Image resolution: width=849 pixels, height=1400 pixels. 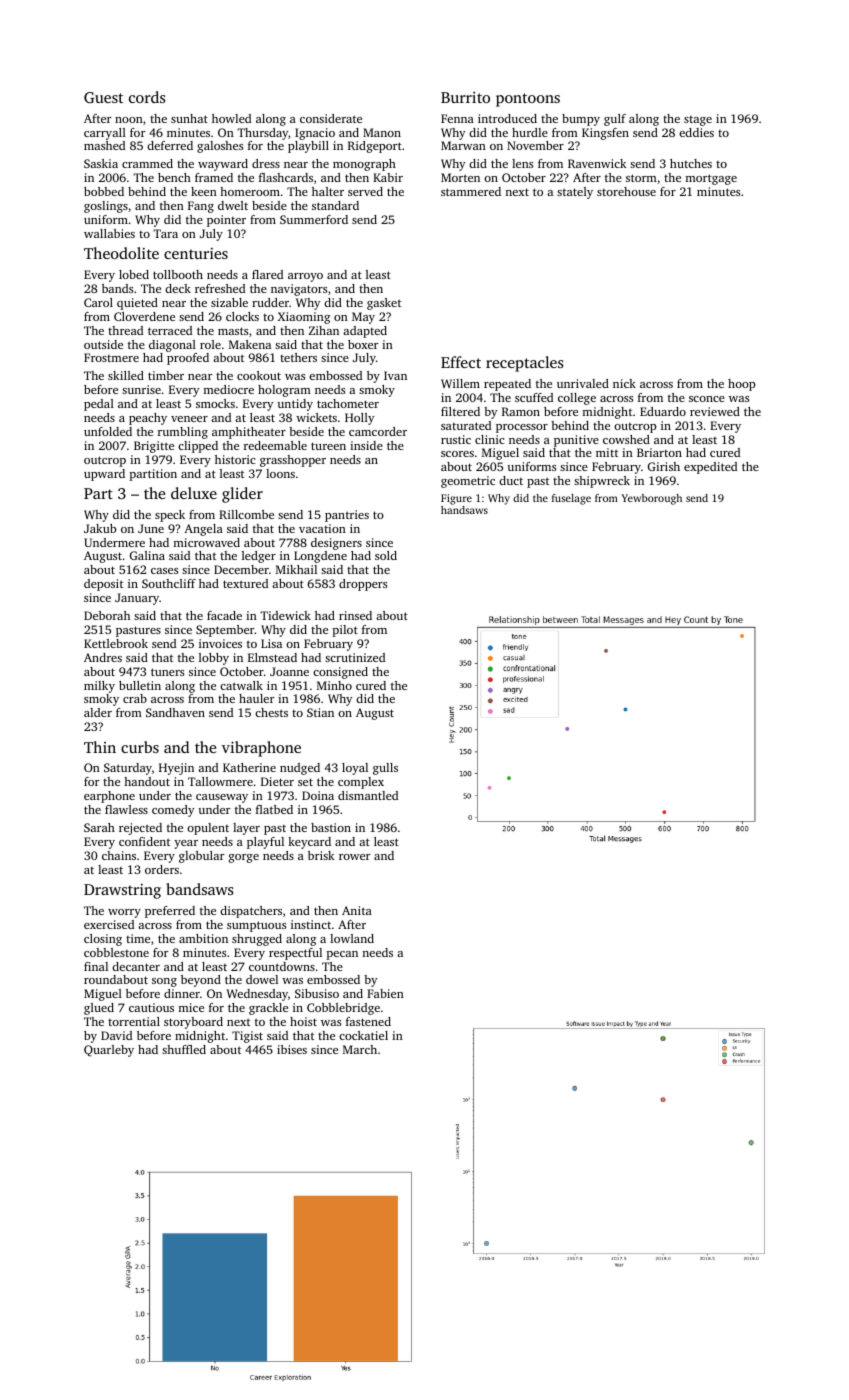 What do you see at coordinates (184, 1049) in the page?
I see `shuffled` at bounding box center [184, 1049].
